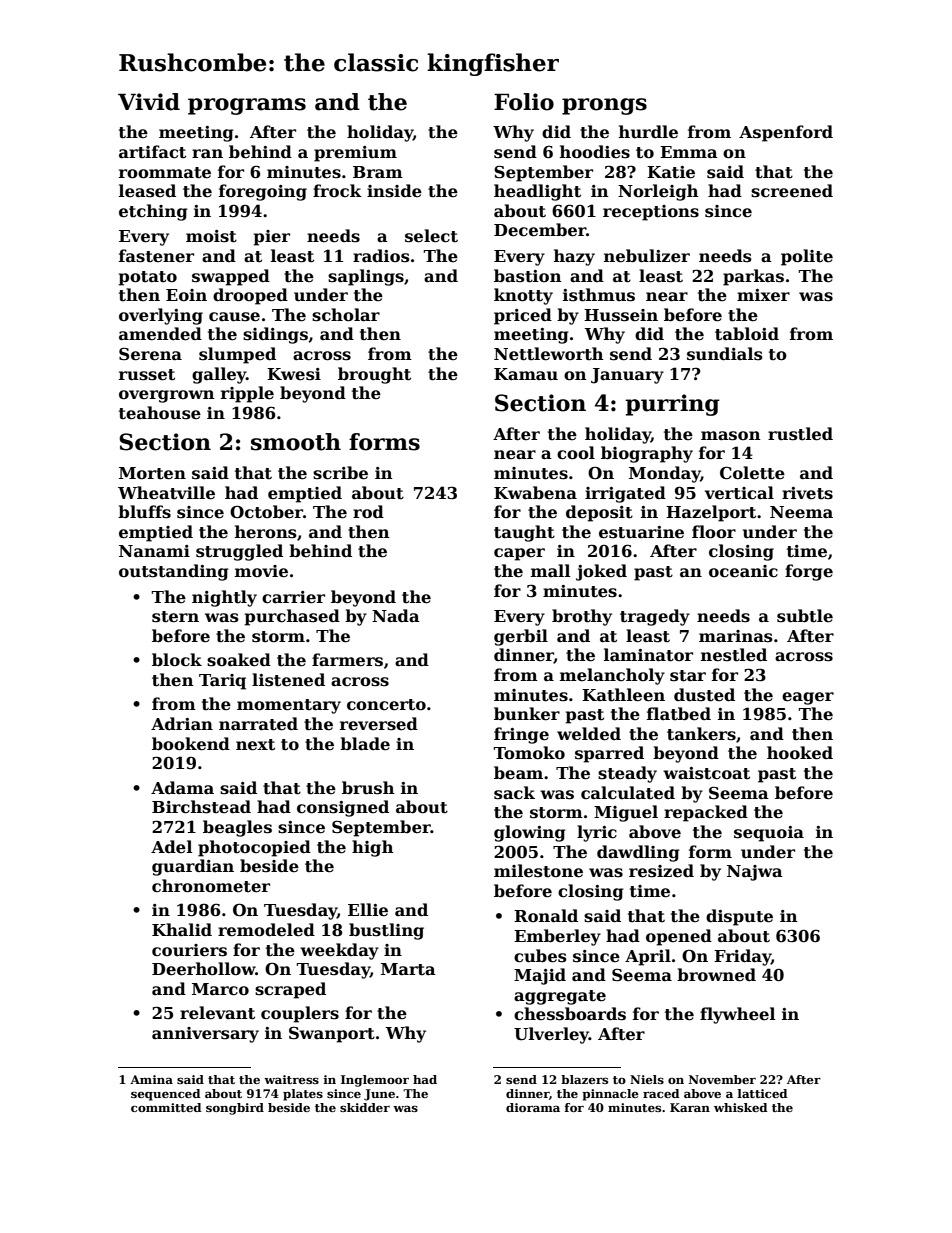  I want to click on whisked, so click(741, 1107).
